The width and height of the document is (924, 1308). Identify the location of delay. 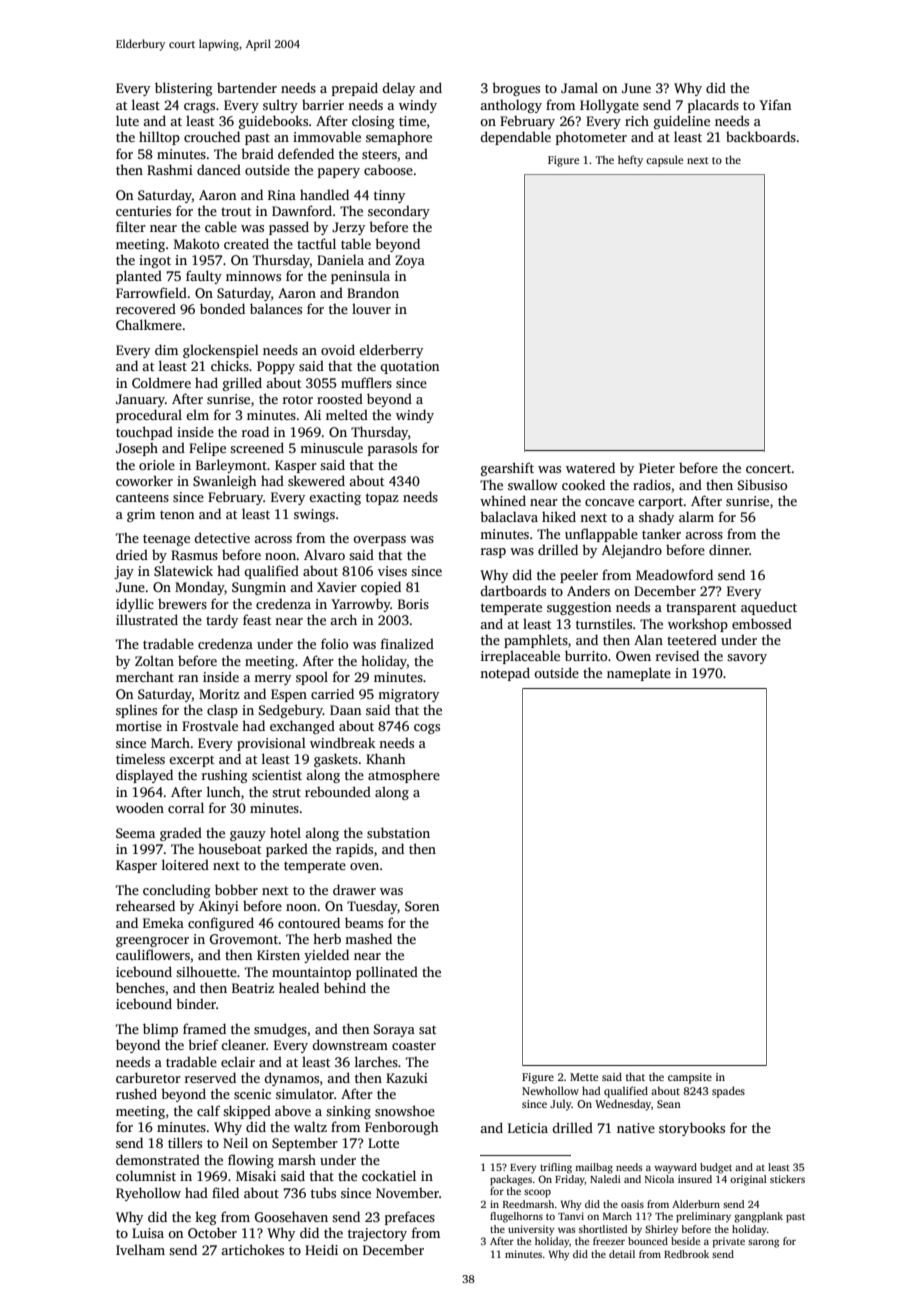
(398, 89).
